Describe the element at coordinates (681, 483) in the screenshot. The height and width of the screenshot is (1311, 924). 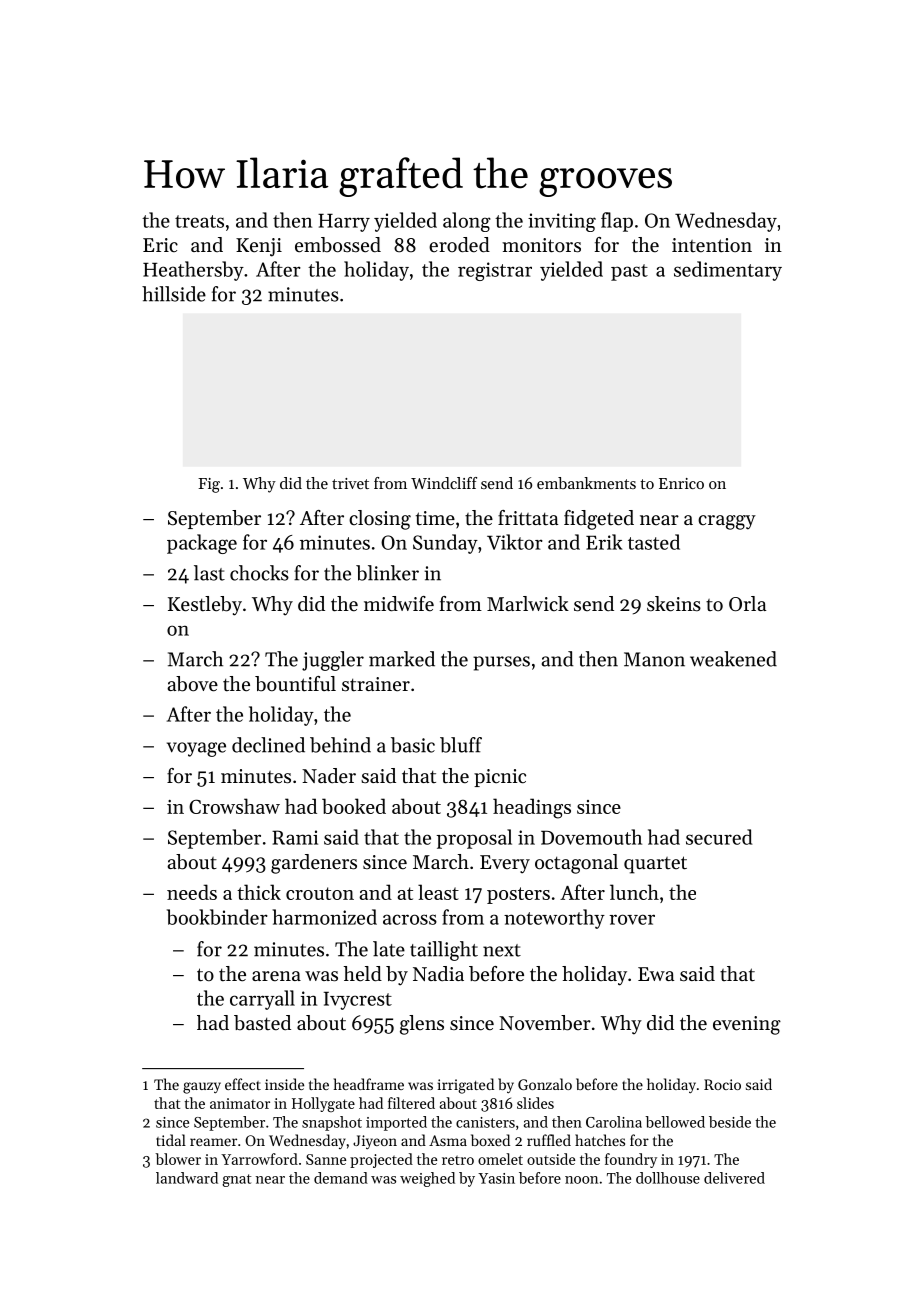
I see `Enrico` at that location.
